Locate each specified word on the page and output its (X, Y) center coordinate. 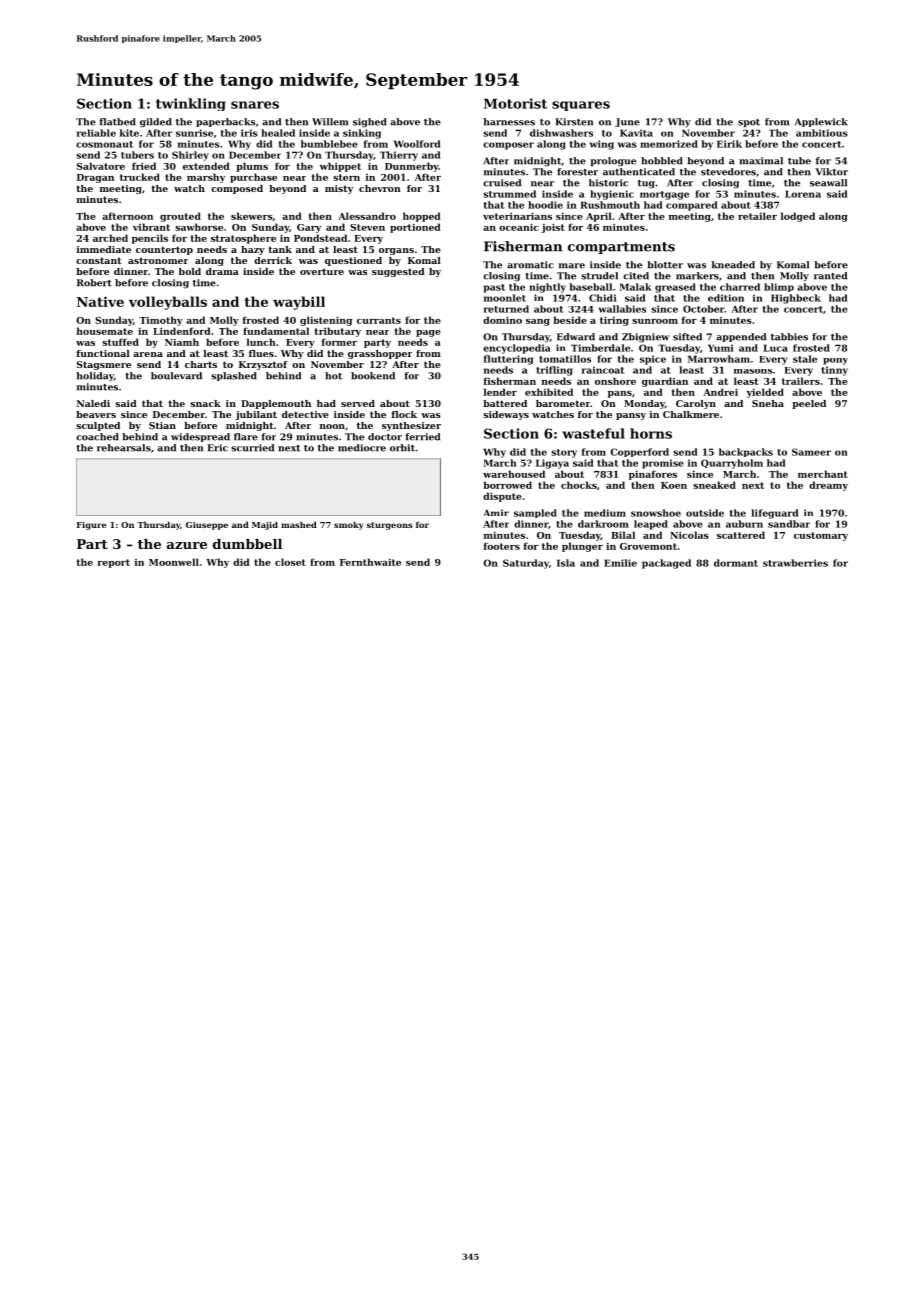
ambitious (821, 133)
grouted (180, 217)
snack (205, 403)
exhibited (549, 392)
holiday (95, 377)
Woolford (417, 144)
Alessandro (367, 216)
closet (290, 562)
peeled (809, 404)
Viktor (831, 172)
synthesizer (411, 426)
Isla (566, 563)
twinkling (191, 104)
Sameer (811, 452)
